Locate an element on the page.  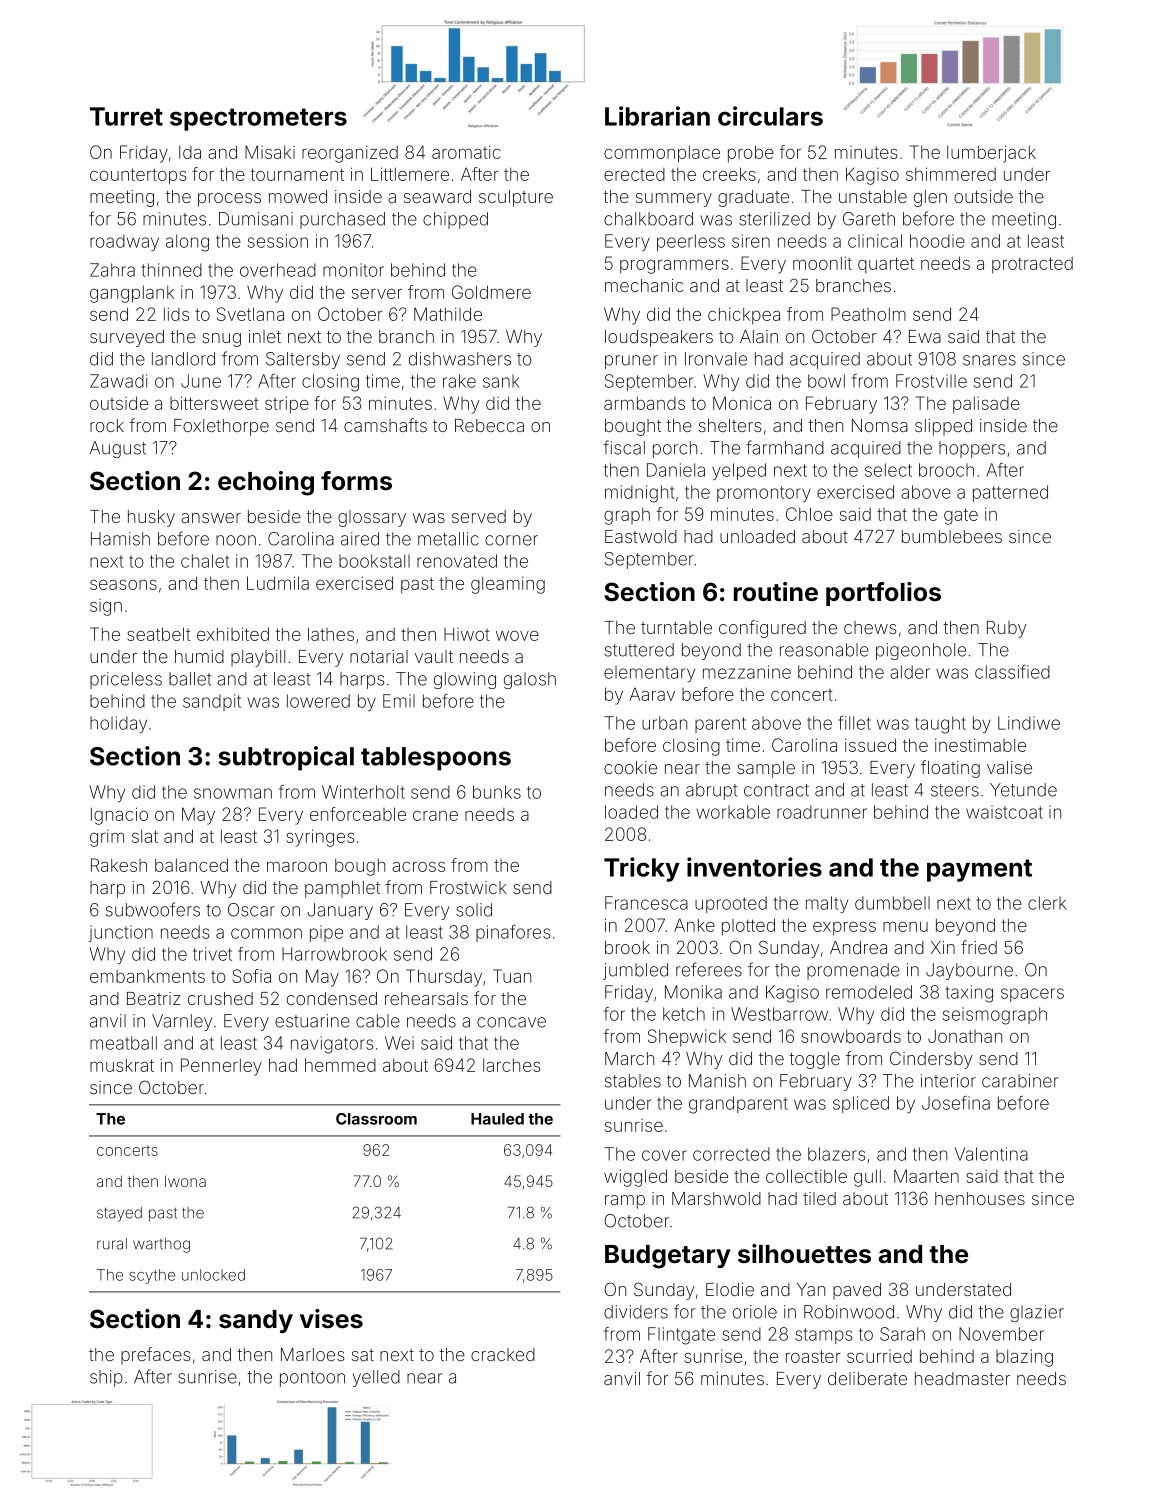
gleaming is located at coordinates (508, 585).
